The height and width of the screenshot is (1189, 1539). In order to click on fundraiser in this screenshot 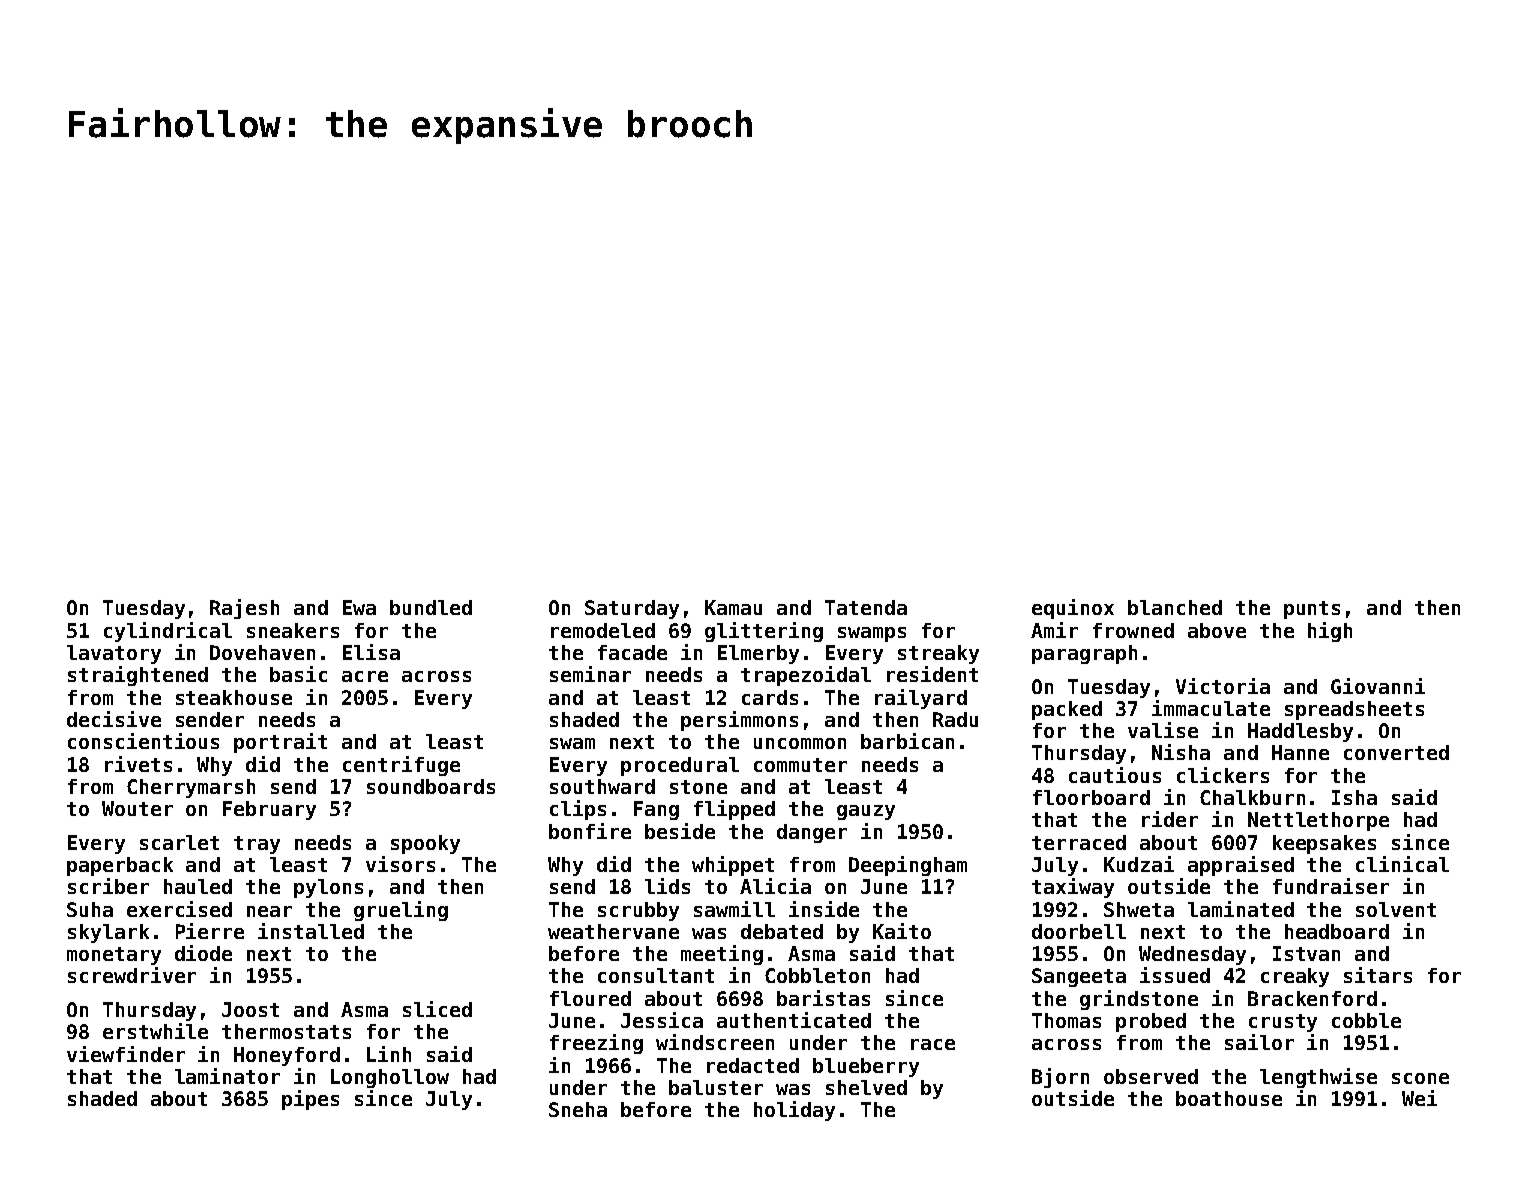, I will do `click(1331, 886)`.
